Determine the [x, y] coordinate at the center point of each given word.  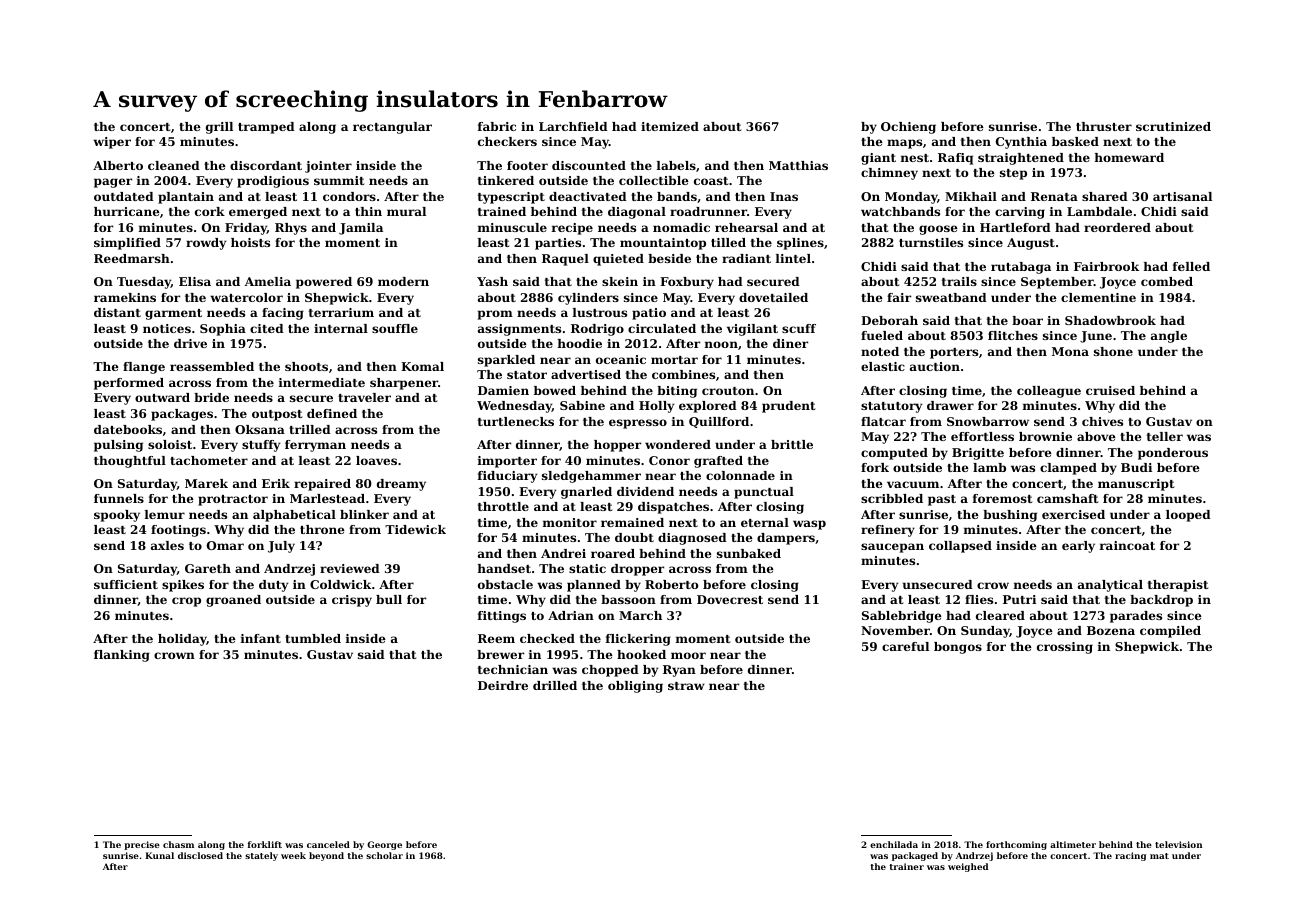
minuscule [512, 227]
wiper [112, 143]
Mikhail [971, 196]
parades [1136, 617]
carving [1020, 213]
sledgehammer [591, 477]
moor [688, 655]
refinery [888, 531]
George [384, 845]
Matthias [798, 165]
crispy [352, 601]
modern [403, 281]
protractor [233, 500]
